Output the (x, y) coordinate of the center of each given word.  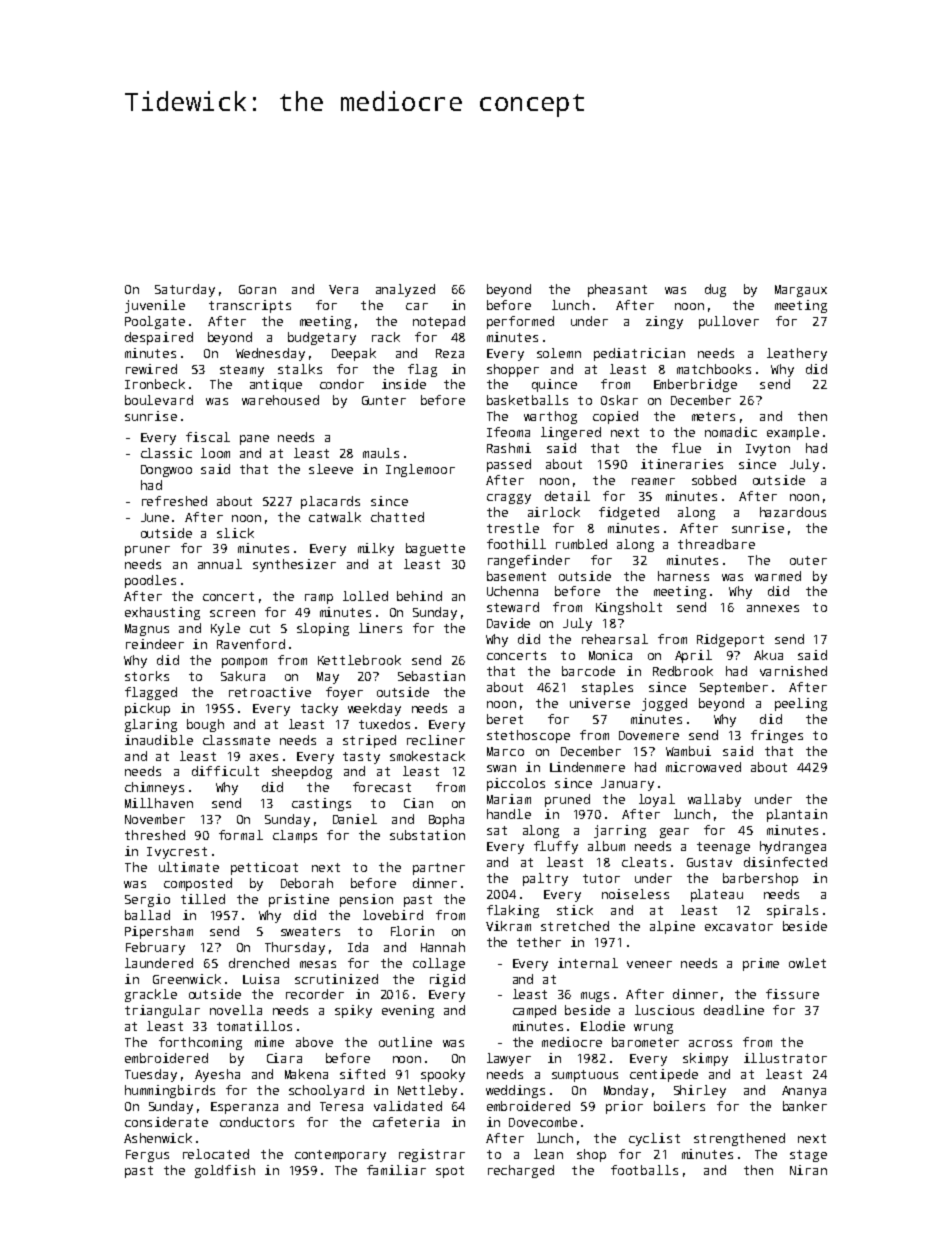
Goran (257, 289)
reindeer (155, 644)
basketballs (527, 400)
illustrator (785, 1058)
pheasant (617, 290)
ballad (147, 915)
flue (686, 448)
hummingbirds (170, 1091)
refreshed (174, 501)
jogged (664, 704)
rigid (447, 980)
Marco (505, 751)
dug (715, 290)
